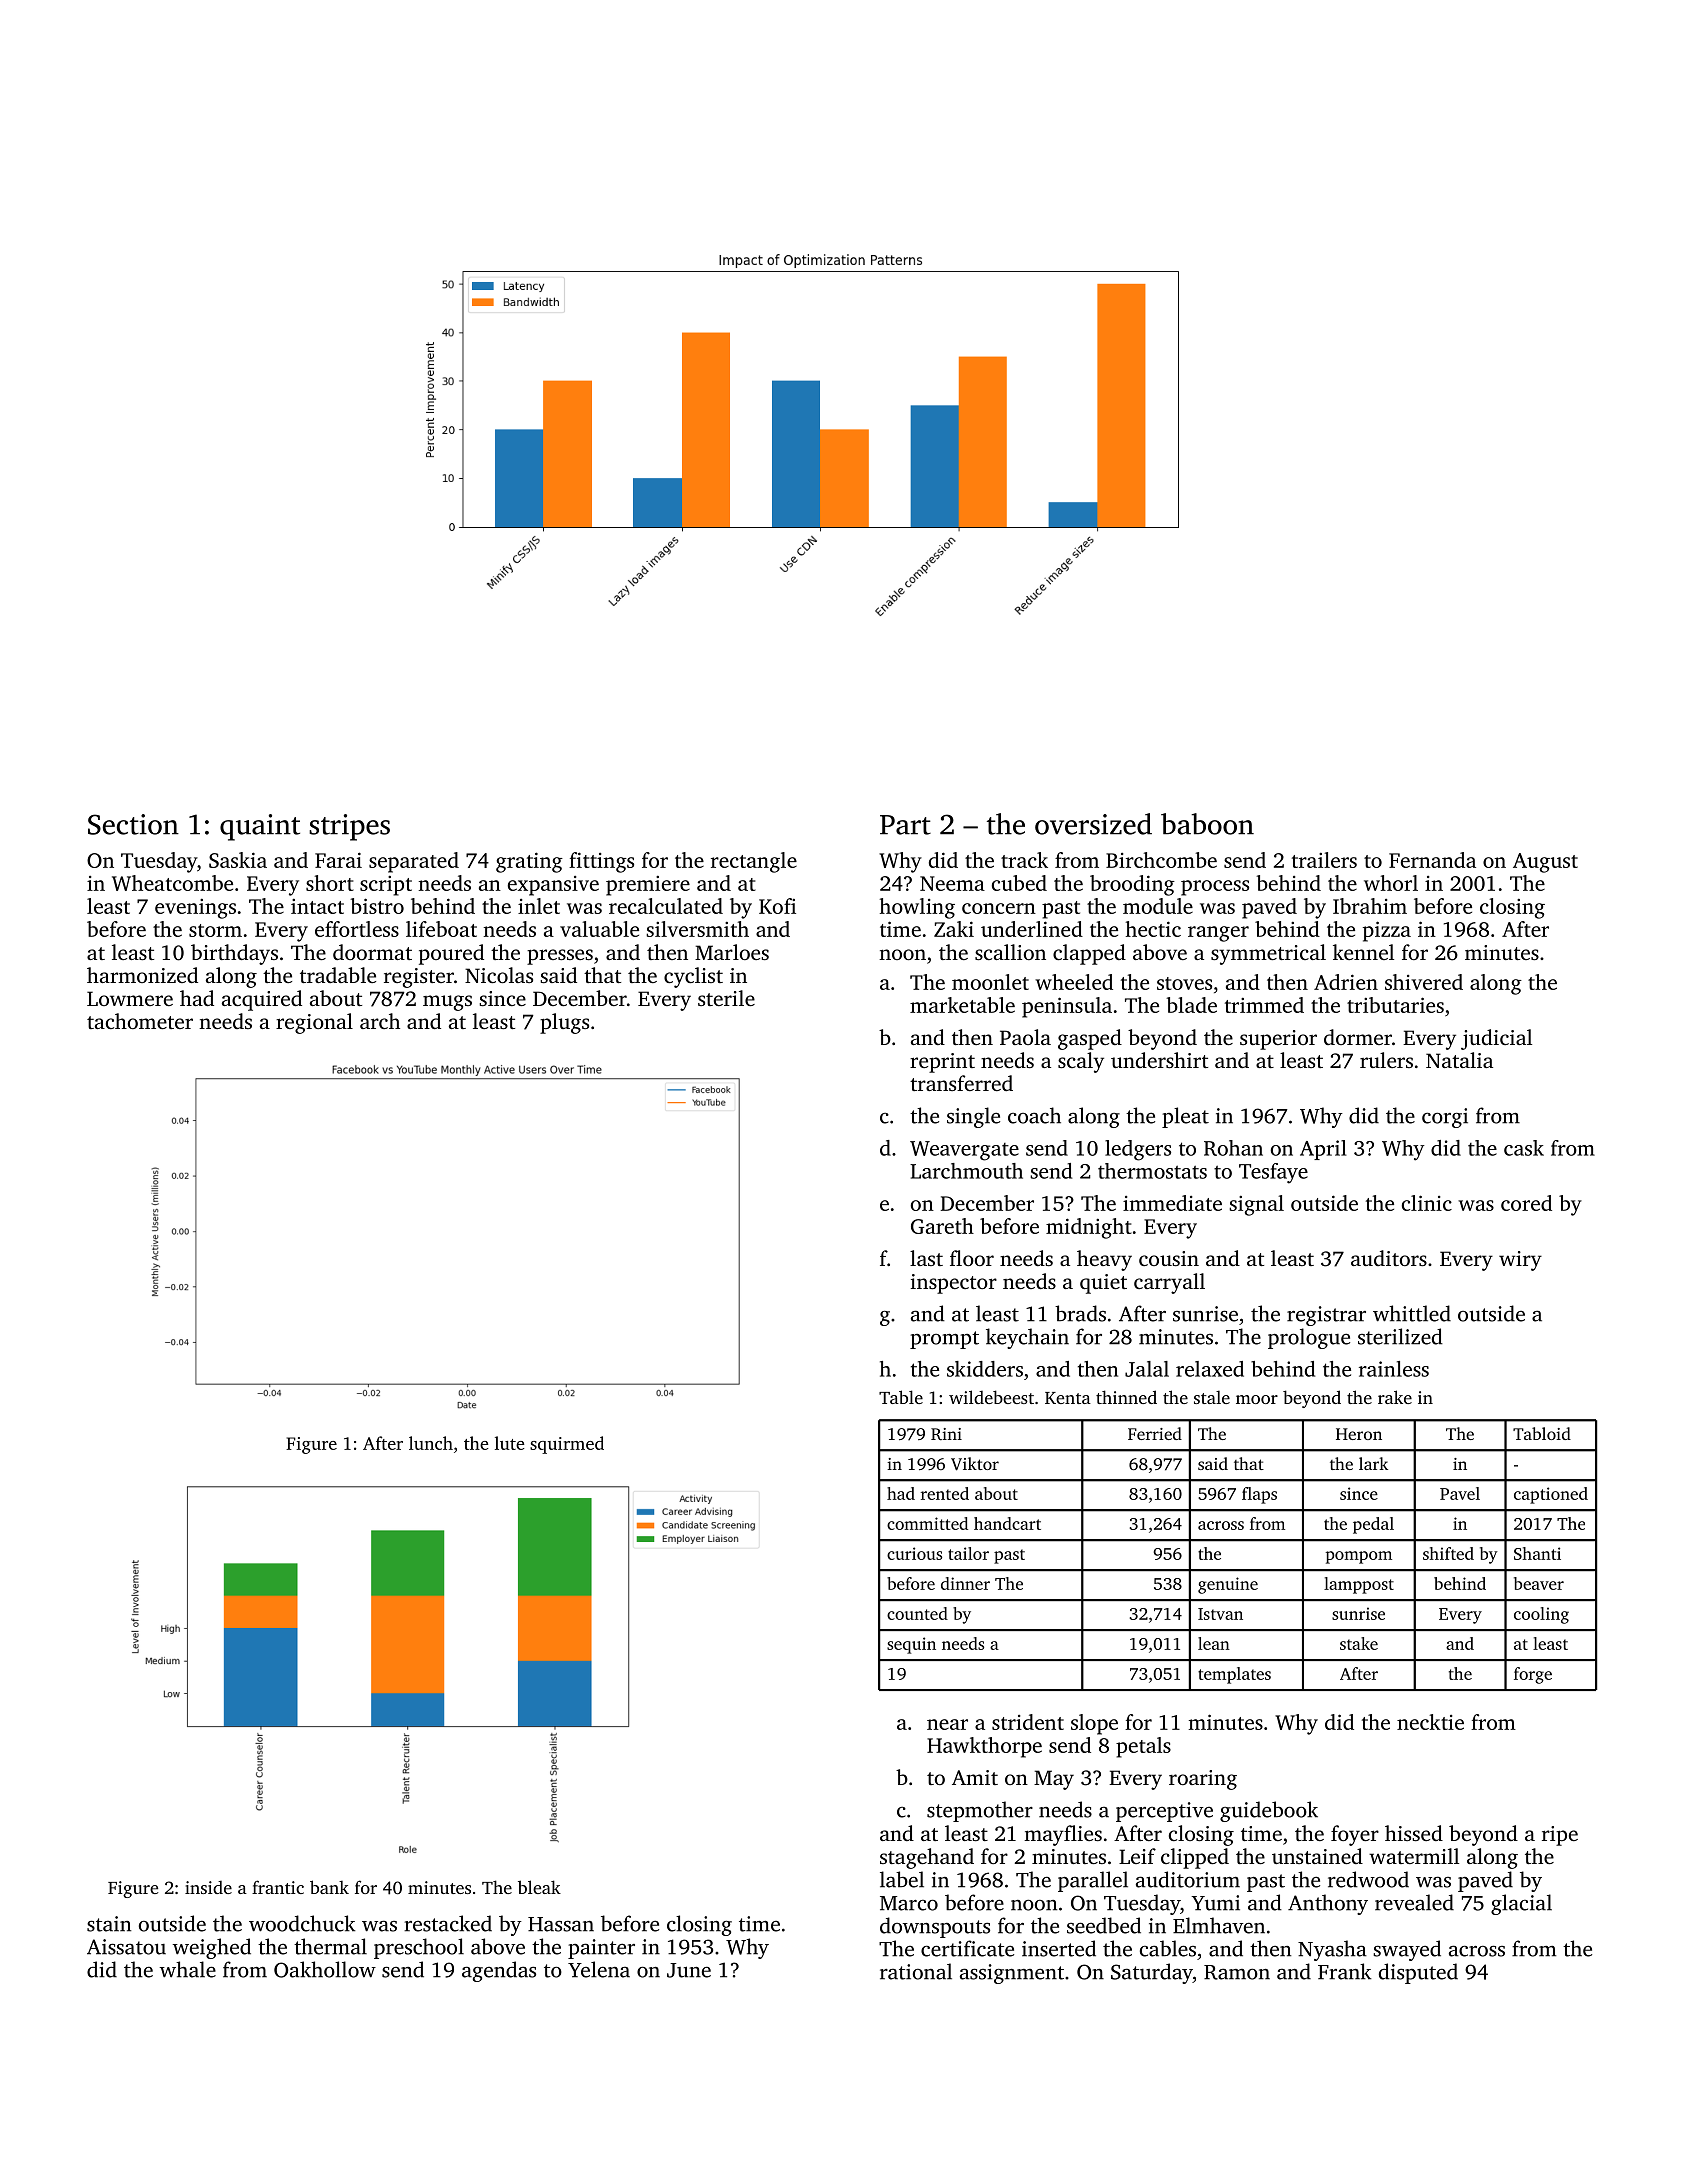 Image resolution: width=1683 pixels, height=2178 pixels. I want to click on Lowmere, so click(130, 998).
